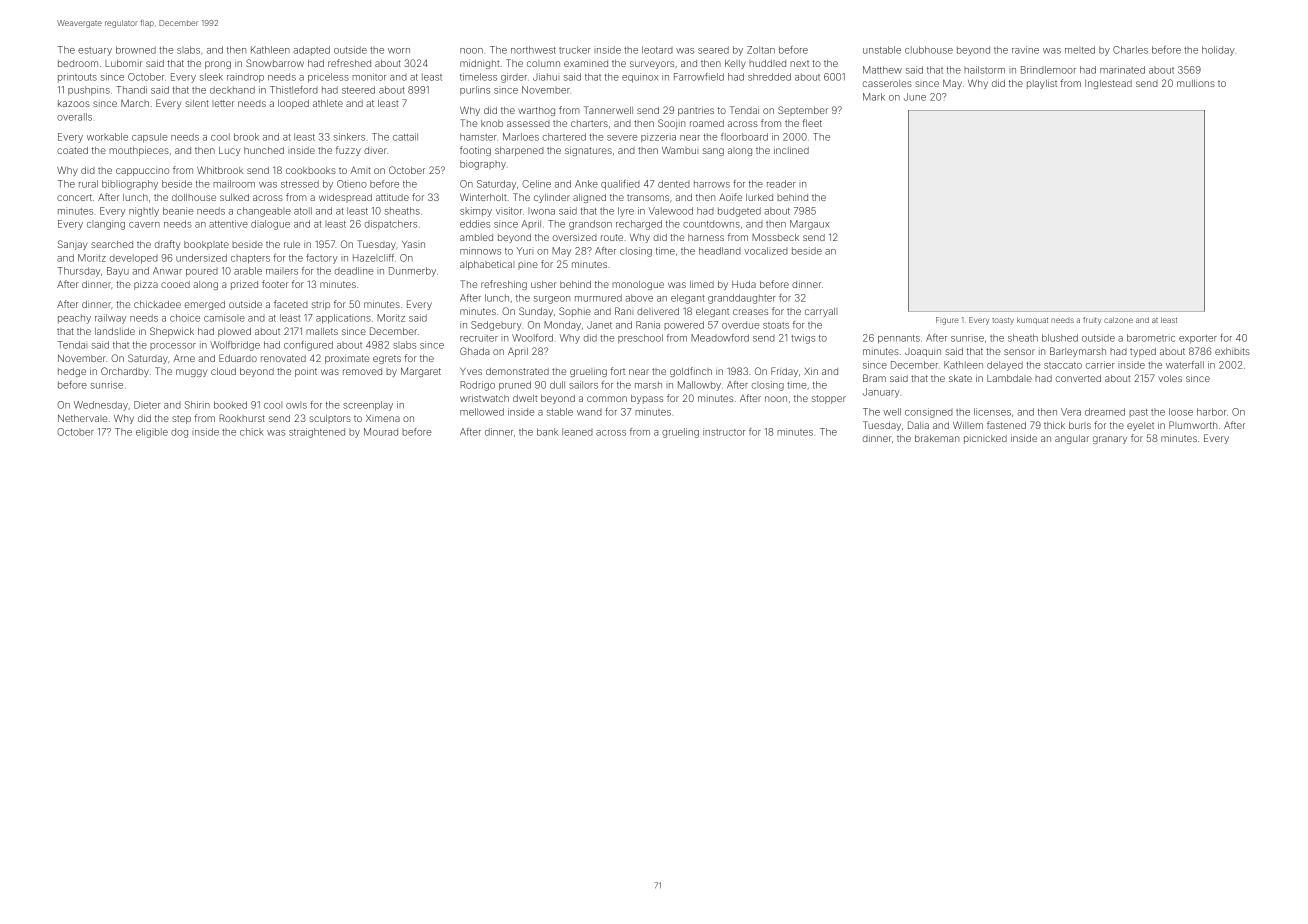 The height and width of the document is (924, 1308). Describe the element at coordinates (362, 371) in the document. I see `removed` at that location.
